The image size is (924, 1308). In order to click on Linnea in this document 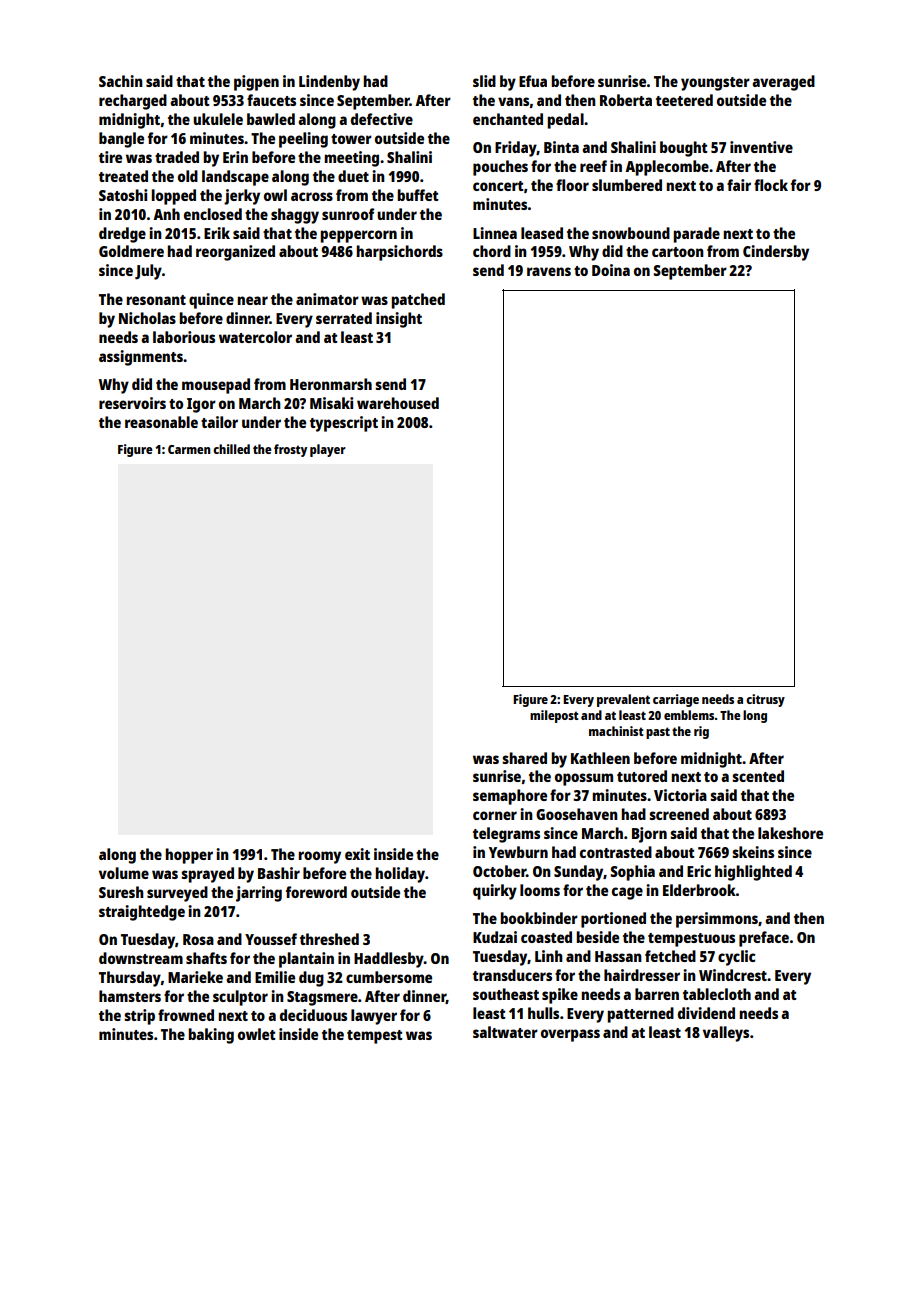, I will do `click(495, 233)`.
